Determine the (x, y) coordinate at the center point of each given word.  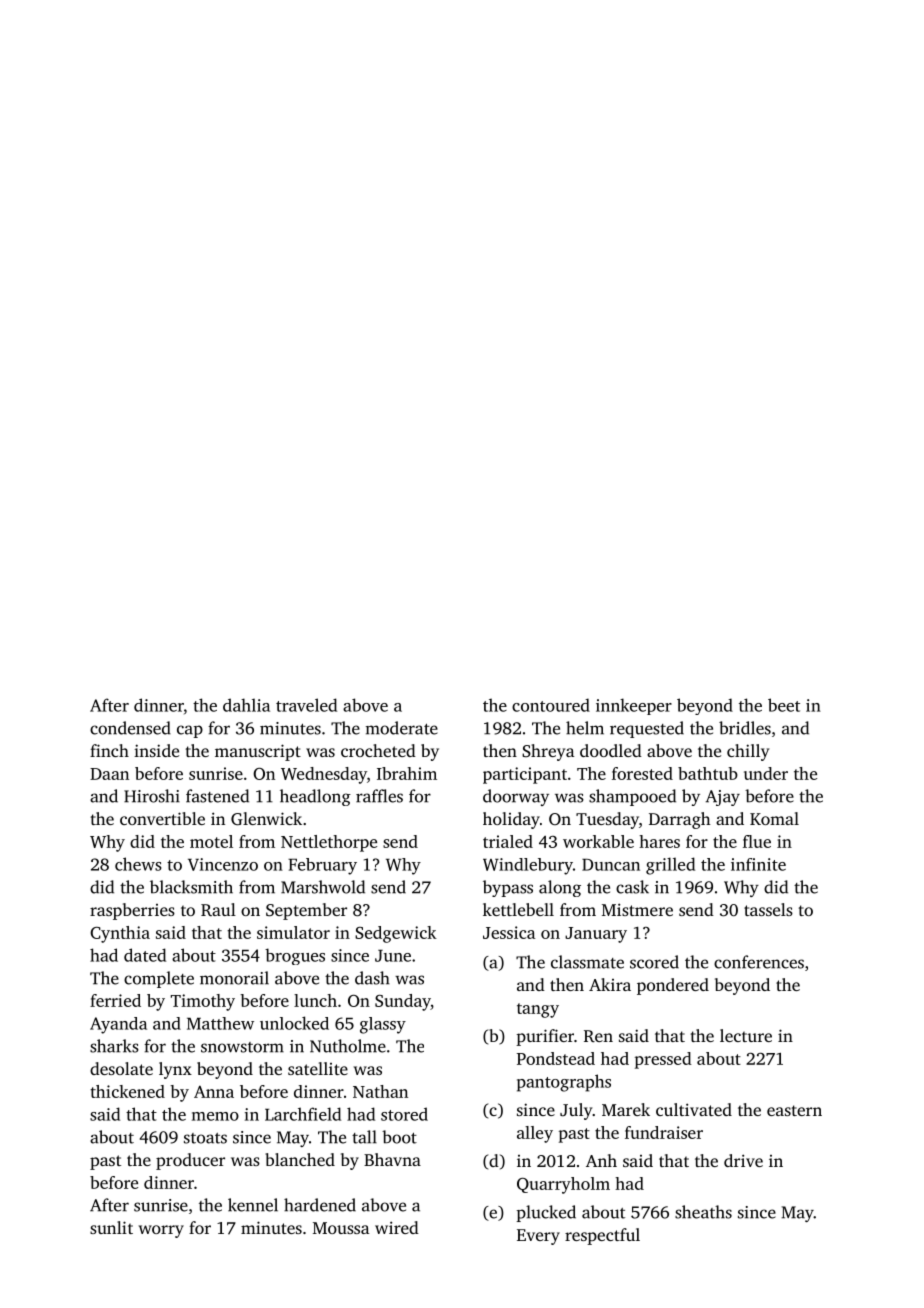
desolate (121, 1068)
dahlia (246, 705)
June (393, 956)
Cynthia (120, 934)
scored (654, 962)
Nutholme (348, 1046)
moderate (402, 728)
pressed (663, 1060)
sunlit (111, 1227)
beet (784, 705)
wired (397, 1227)
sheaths (703, 1212)
